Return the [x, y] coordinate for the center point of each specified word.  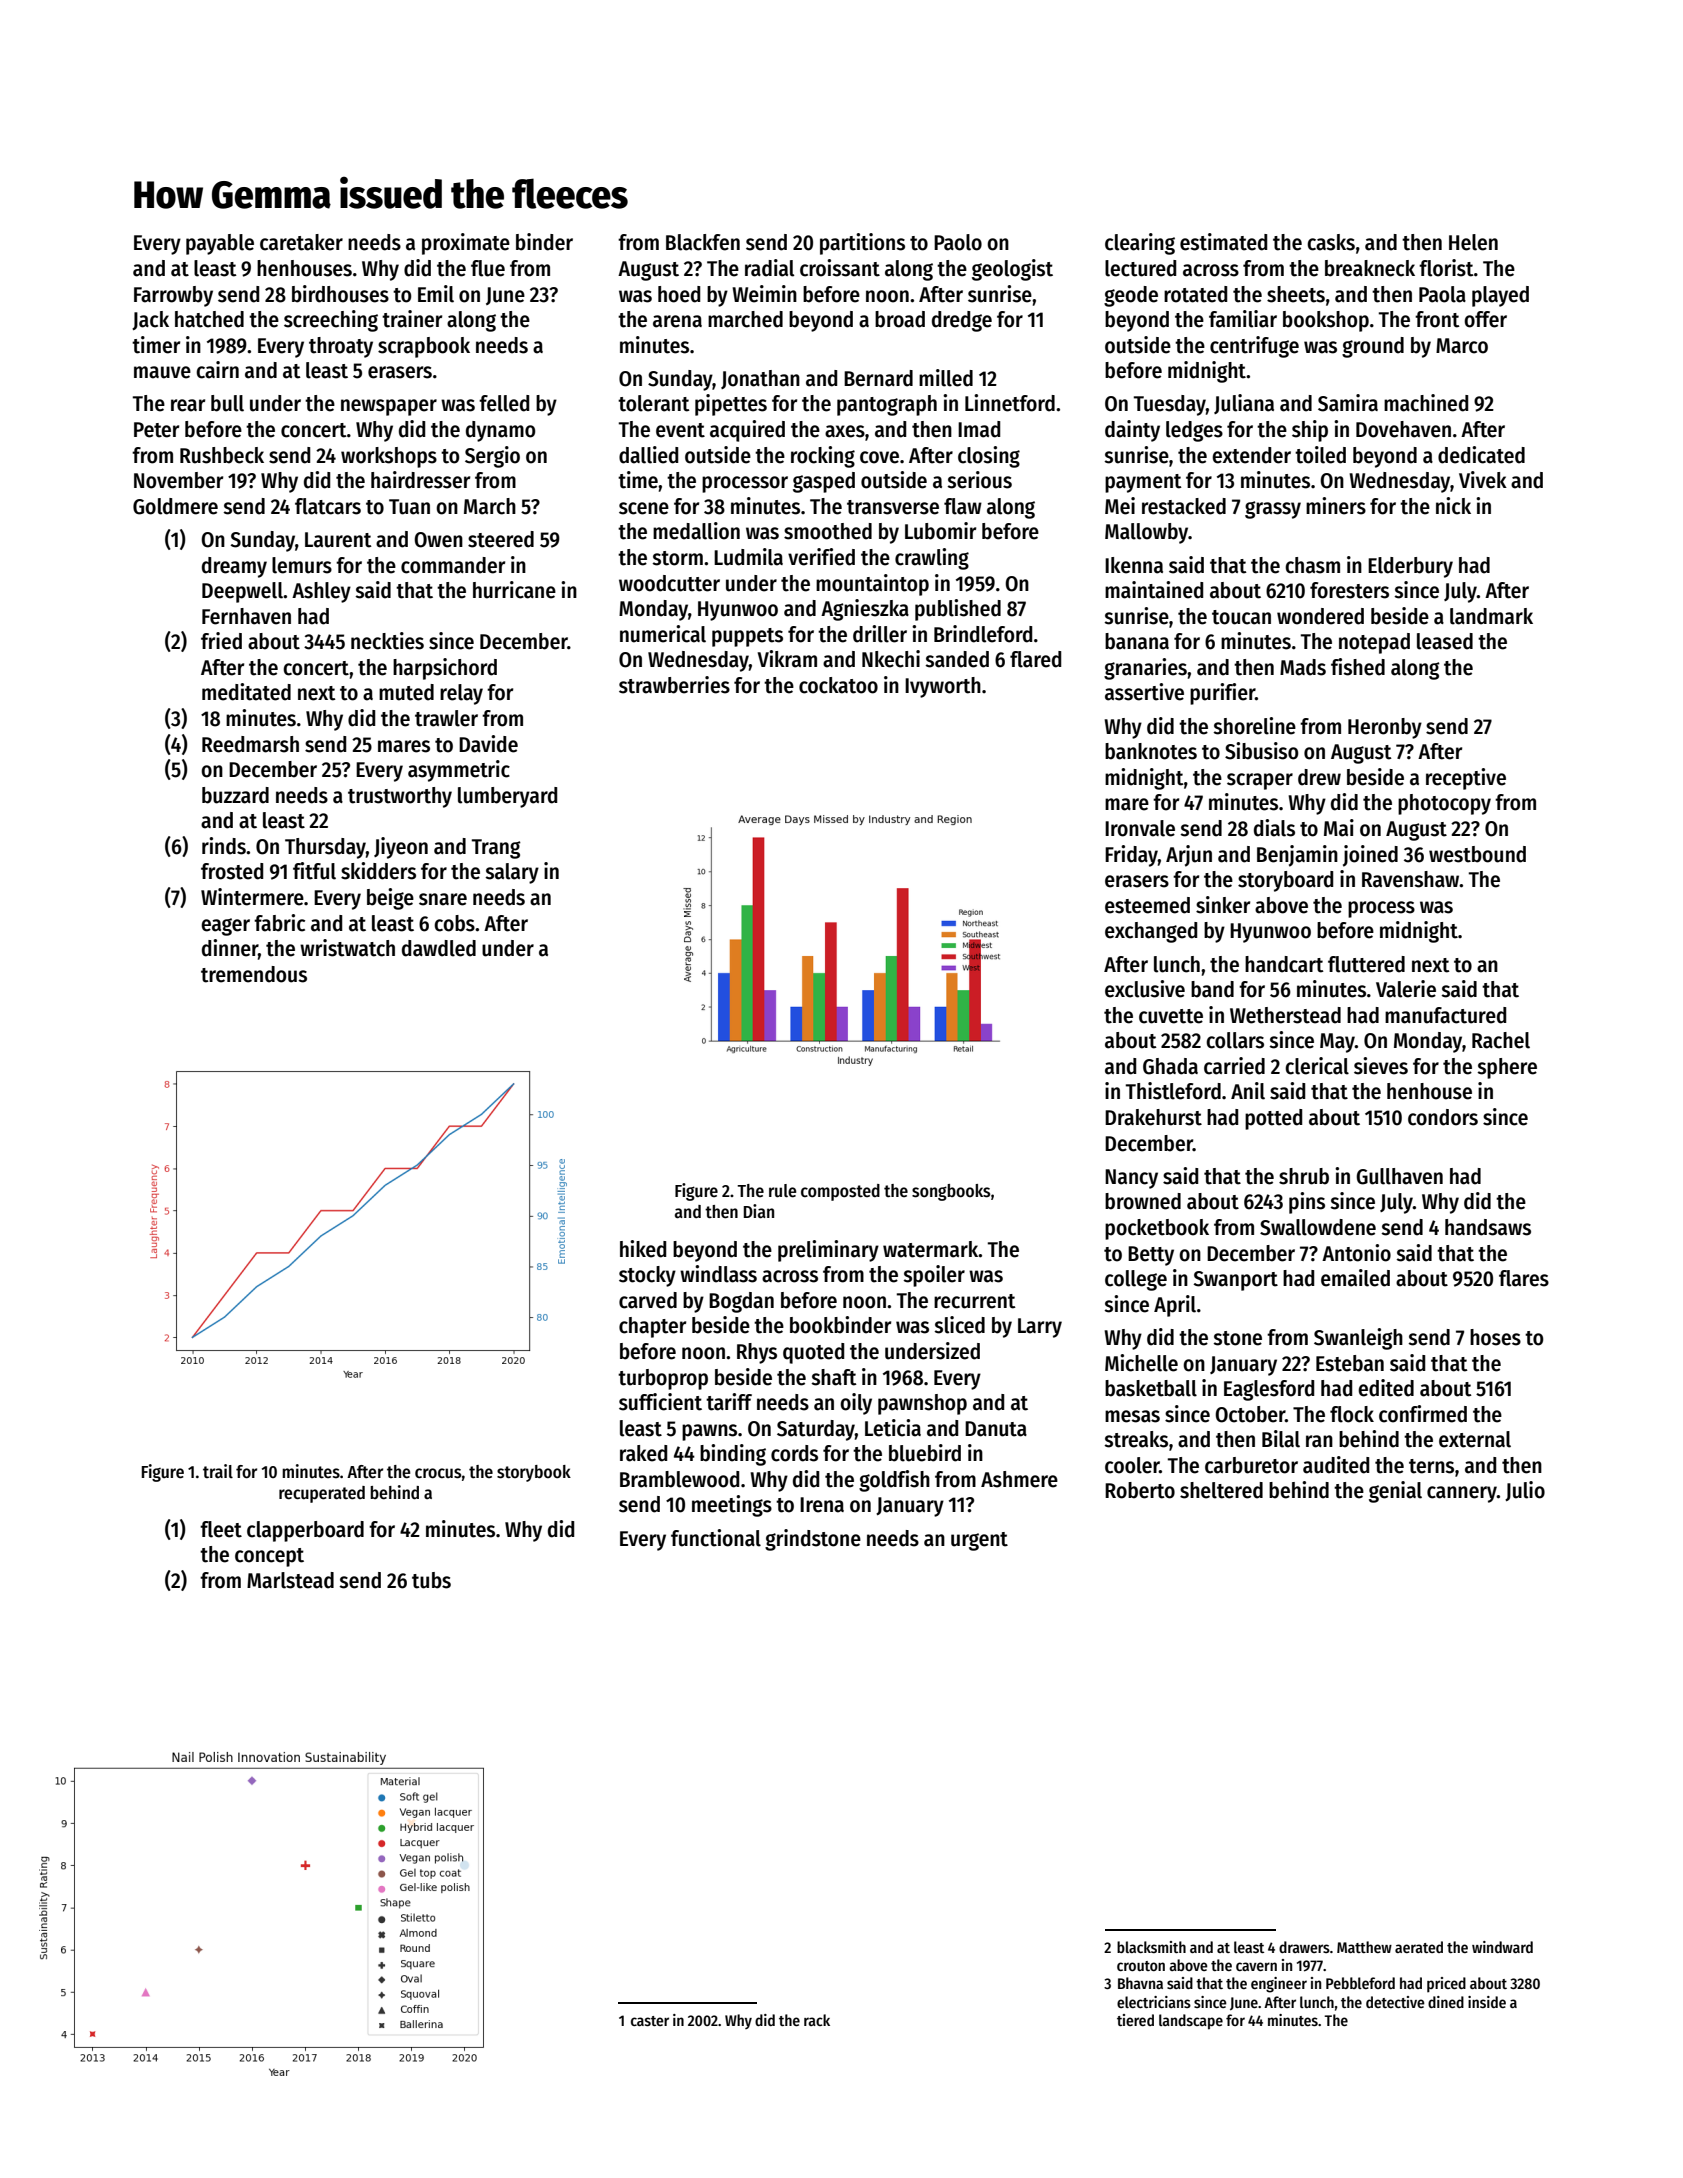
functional [716, 1538]
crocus [438, 1473]
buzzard [235, 795]
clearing [1140, 244]
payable [220, 244]
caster [650, 2021]
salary [512, 873]
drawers [1304, 1947]
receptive [1466, 779]
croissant [840, 268]
